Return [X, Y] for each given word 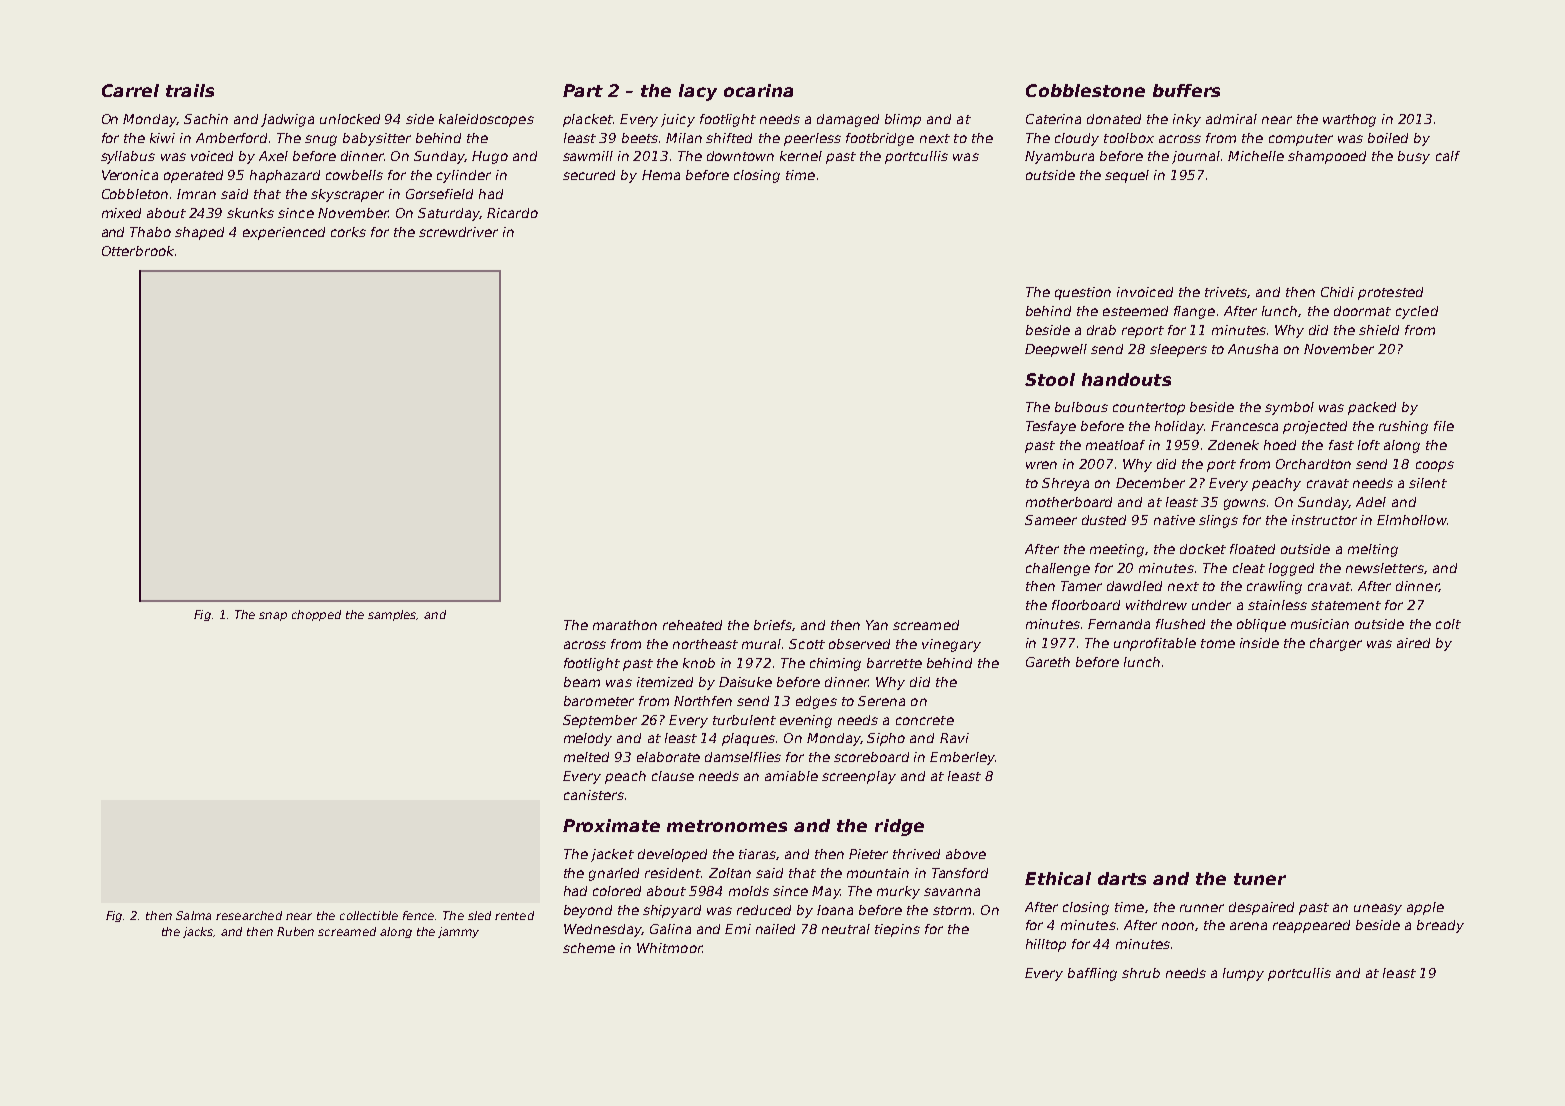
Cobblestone [1085, 90]
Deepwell [1056, 350]
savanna [952, 892]
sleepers [1178, 350]
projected [1315, 427]
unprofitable [1155, 644]
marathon [625, 625]
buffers [1186, 90]
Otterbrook [138, 251]
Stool [1050, 379]
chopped [316, 615]
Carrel [130, 90]
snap [273, 616]
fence [418, 915]
